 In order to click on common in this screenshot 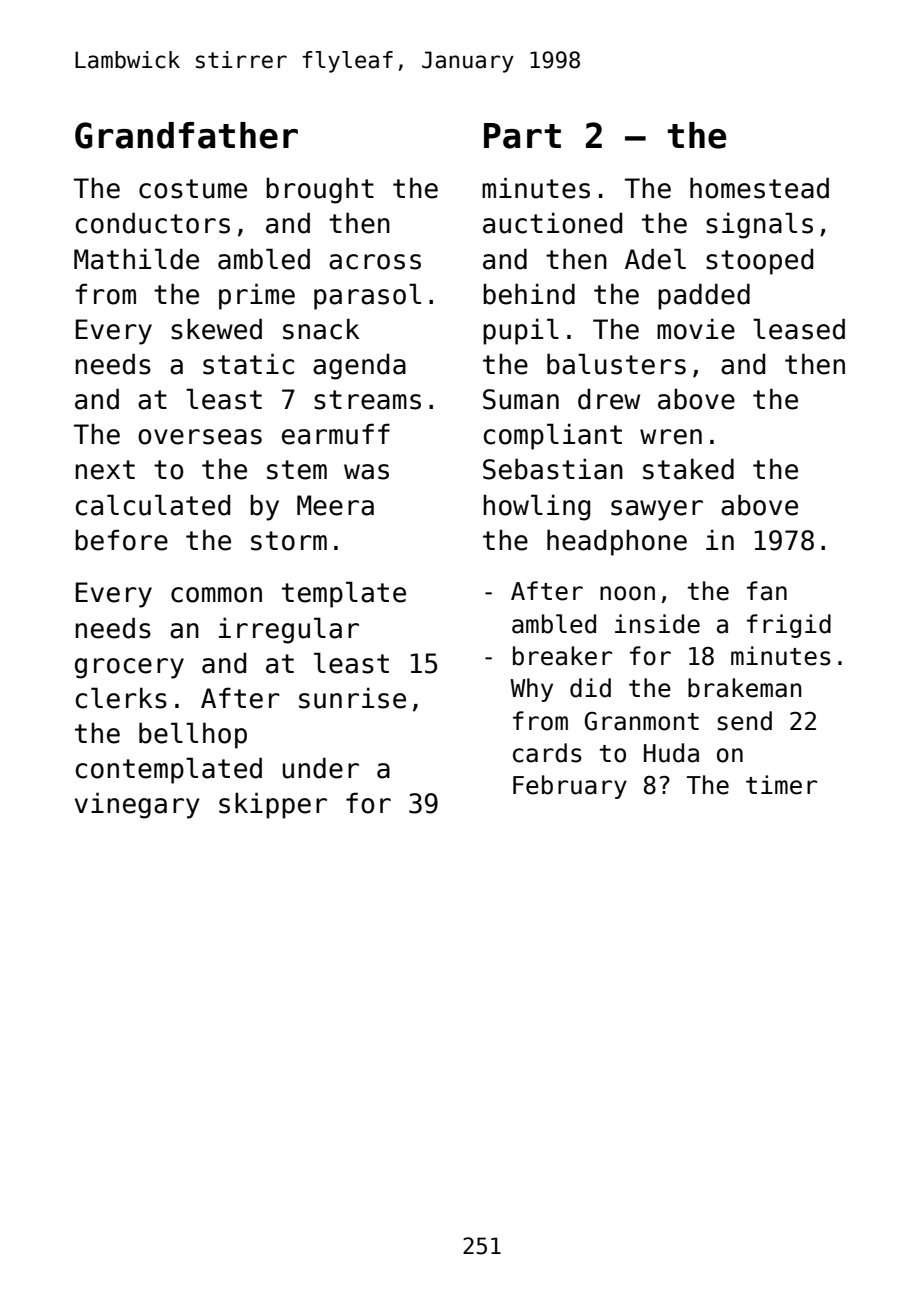, I will do `click(216, 595)`.
